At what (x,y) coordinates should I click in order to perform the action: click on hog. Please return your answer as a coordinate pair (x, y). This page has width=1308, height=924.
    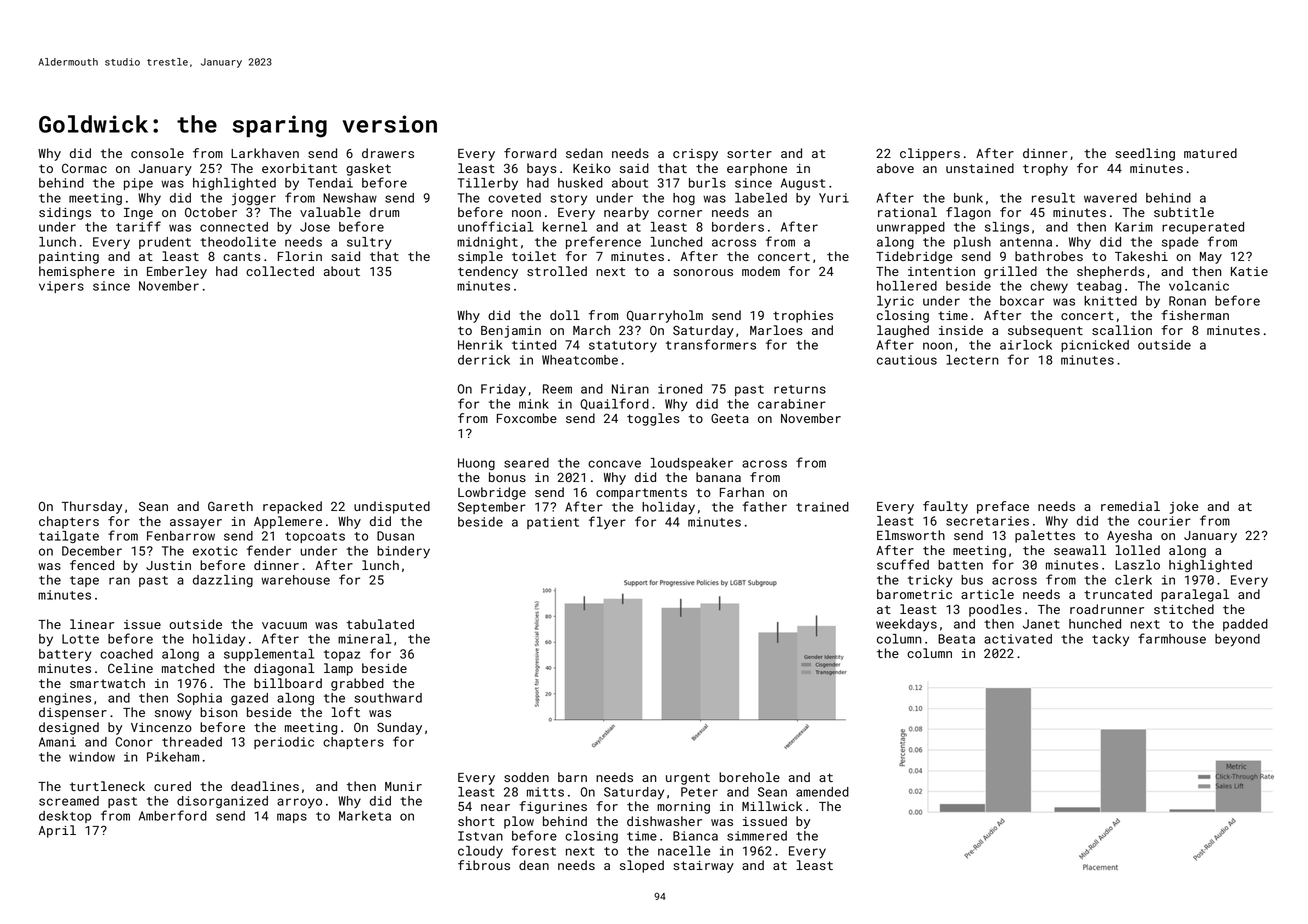
    Looking at the image, I should click on (684, 199).
